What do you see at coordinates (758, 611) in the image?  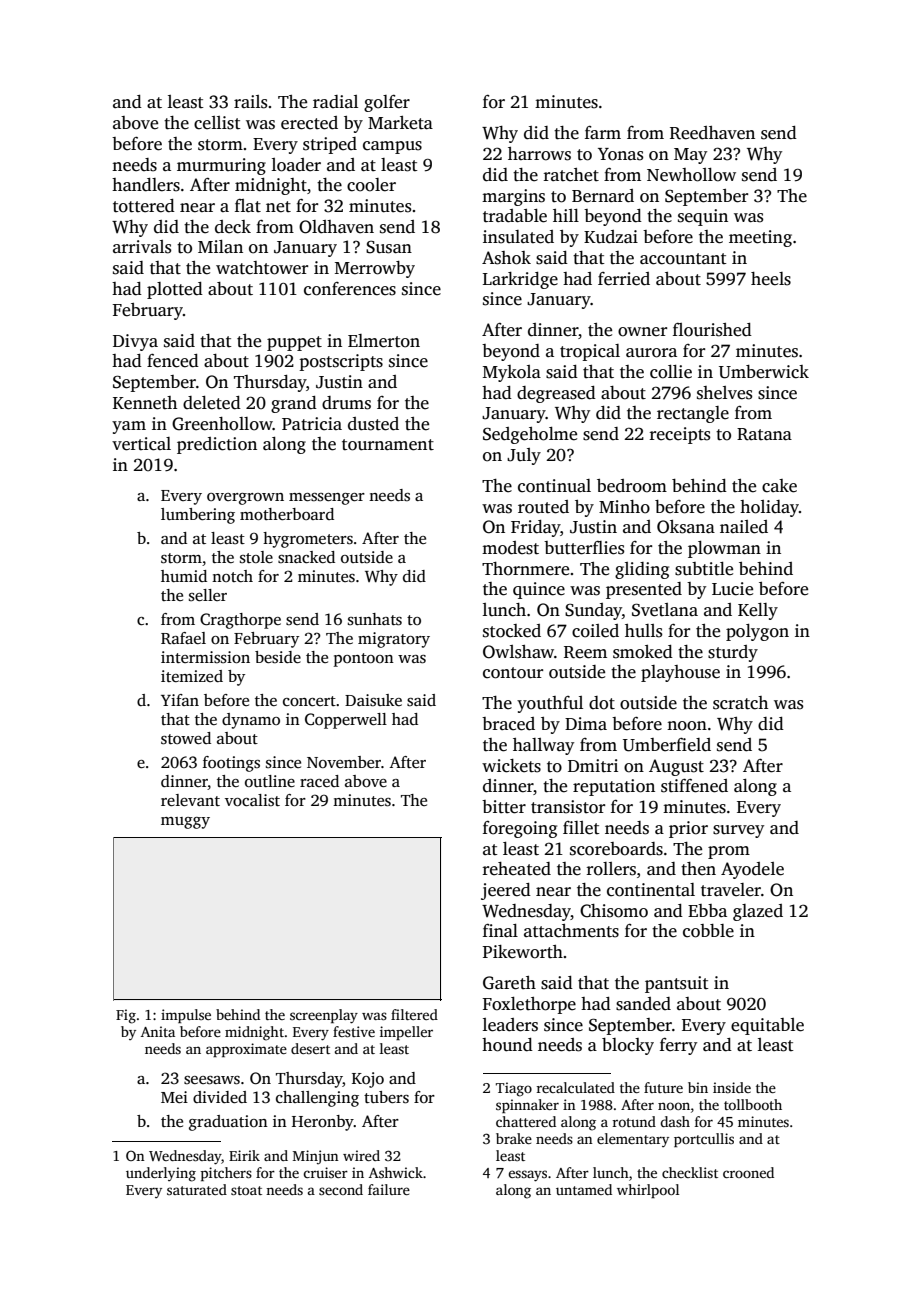 I see `Kelly` at bounding box center [758, 611].
